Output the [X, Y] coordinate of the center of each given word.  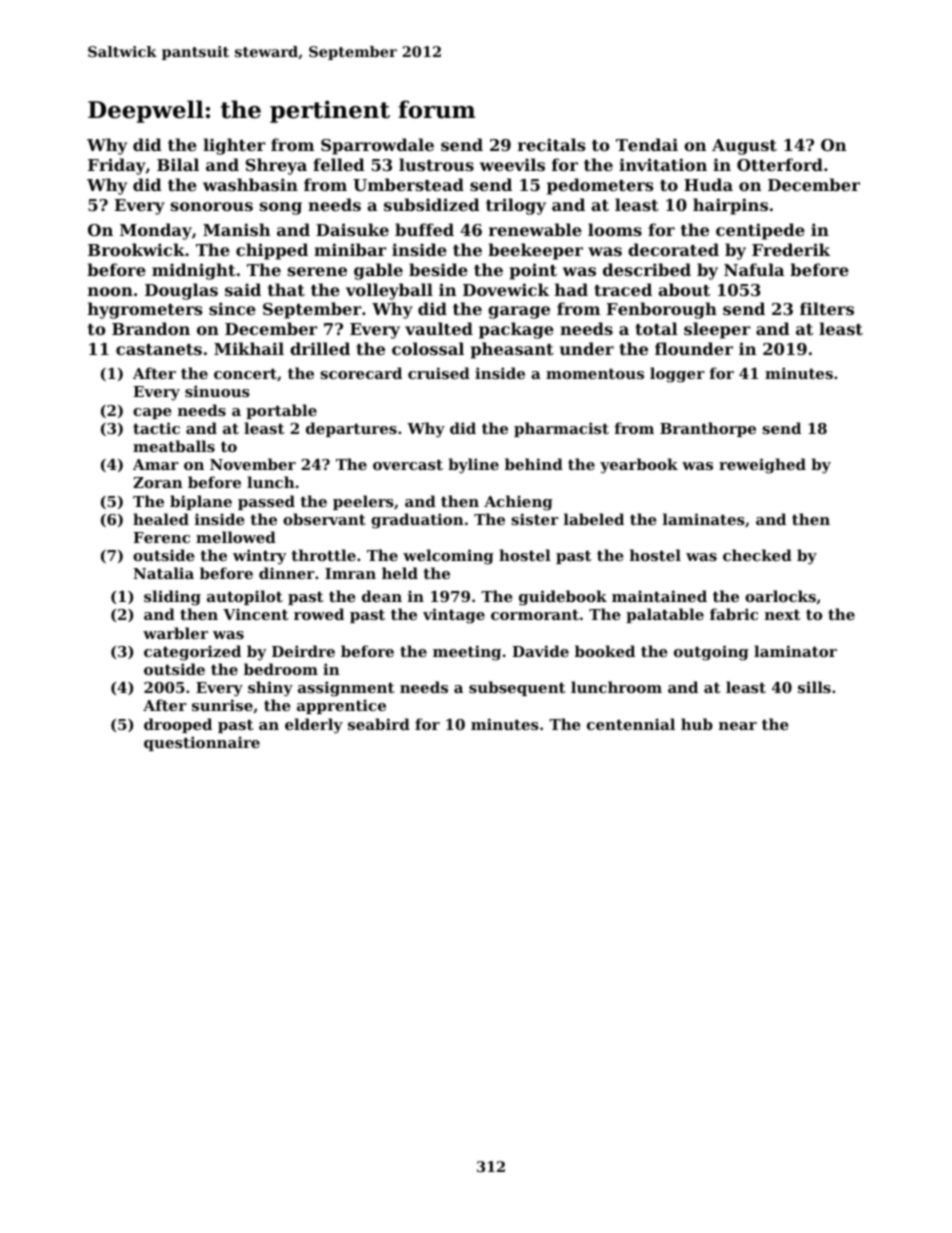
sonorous [212, 206]
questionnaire [202, 743]
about [684, 289]
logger [677, 375]
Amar [156, 464]
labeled [594, 519]
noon [110, 291]
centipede [760, 231]
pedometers [600, 186]
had [571, 289]
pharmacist [561, 429]
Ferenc [161, 537]
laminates [704, 519]
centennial [631, 724]
